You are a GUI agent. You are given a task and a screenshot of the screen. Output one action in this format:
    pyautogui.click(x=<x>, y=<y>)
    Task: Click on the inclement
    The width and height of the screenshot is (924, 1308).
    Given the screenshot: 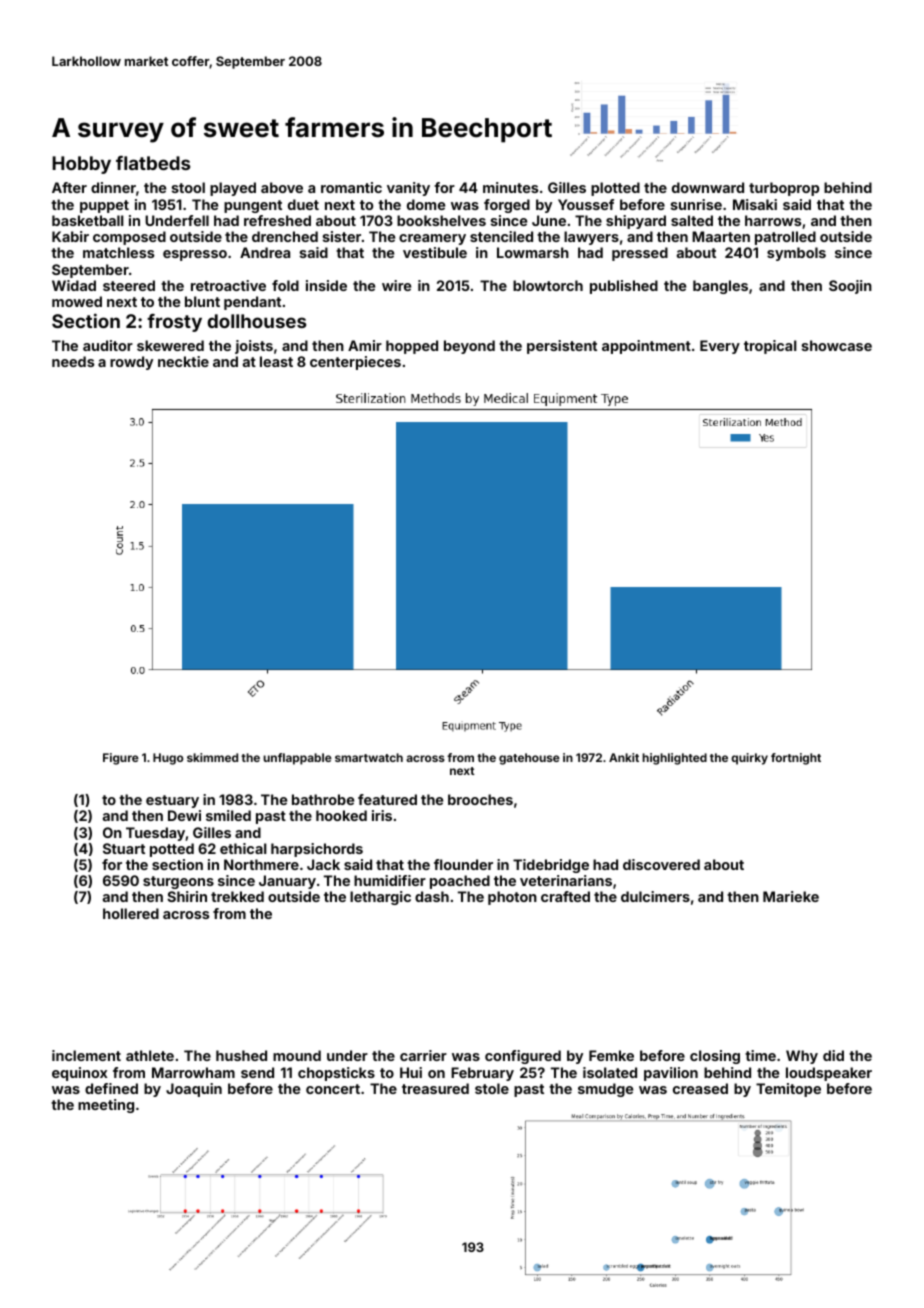 What is the action you would take?
    pyautogui.click(x=86, y=1055)
